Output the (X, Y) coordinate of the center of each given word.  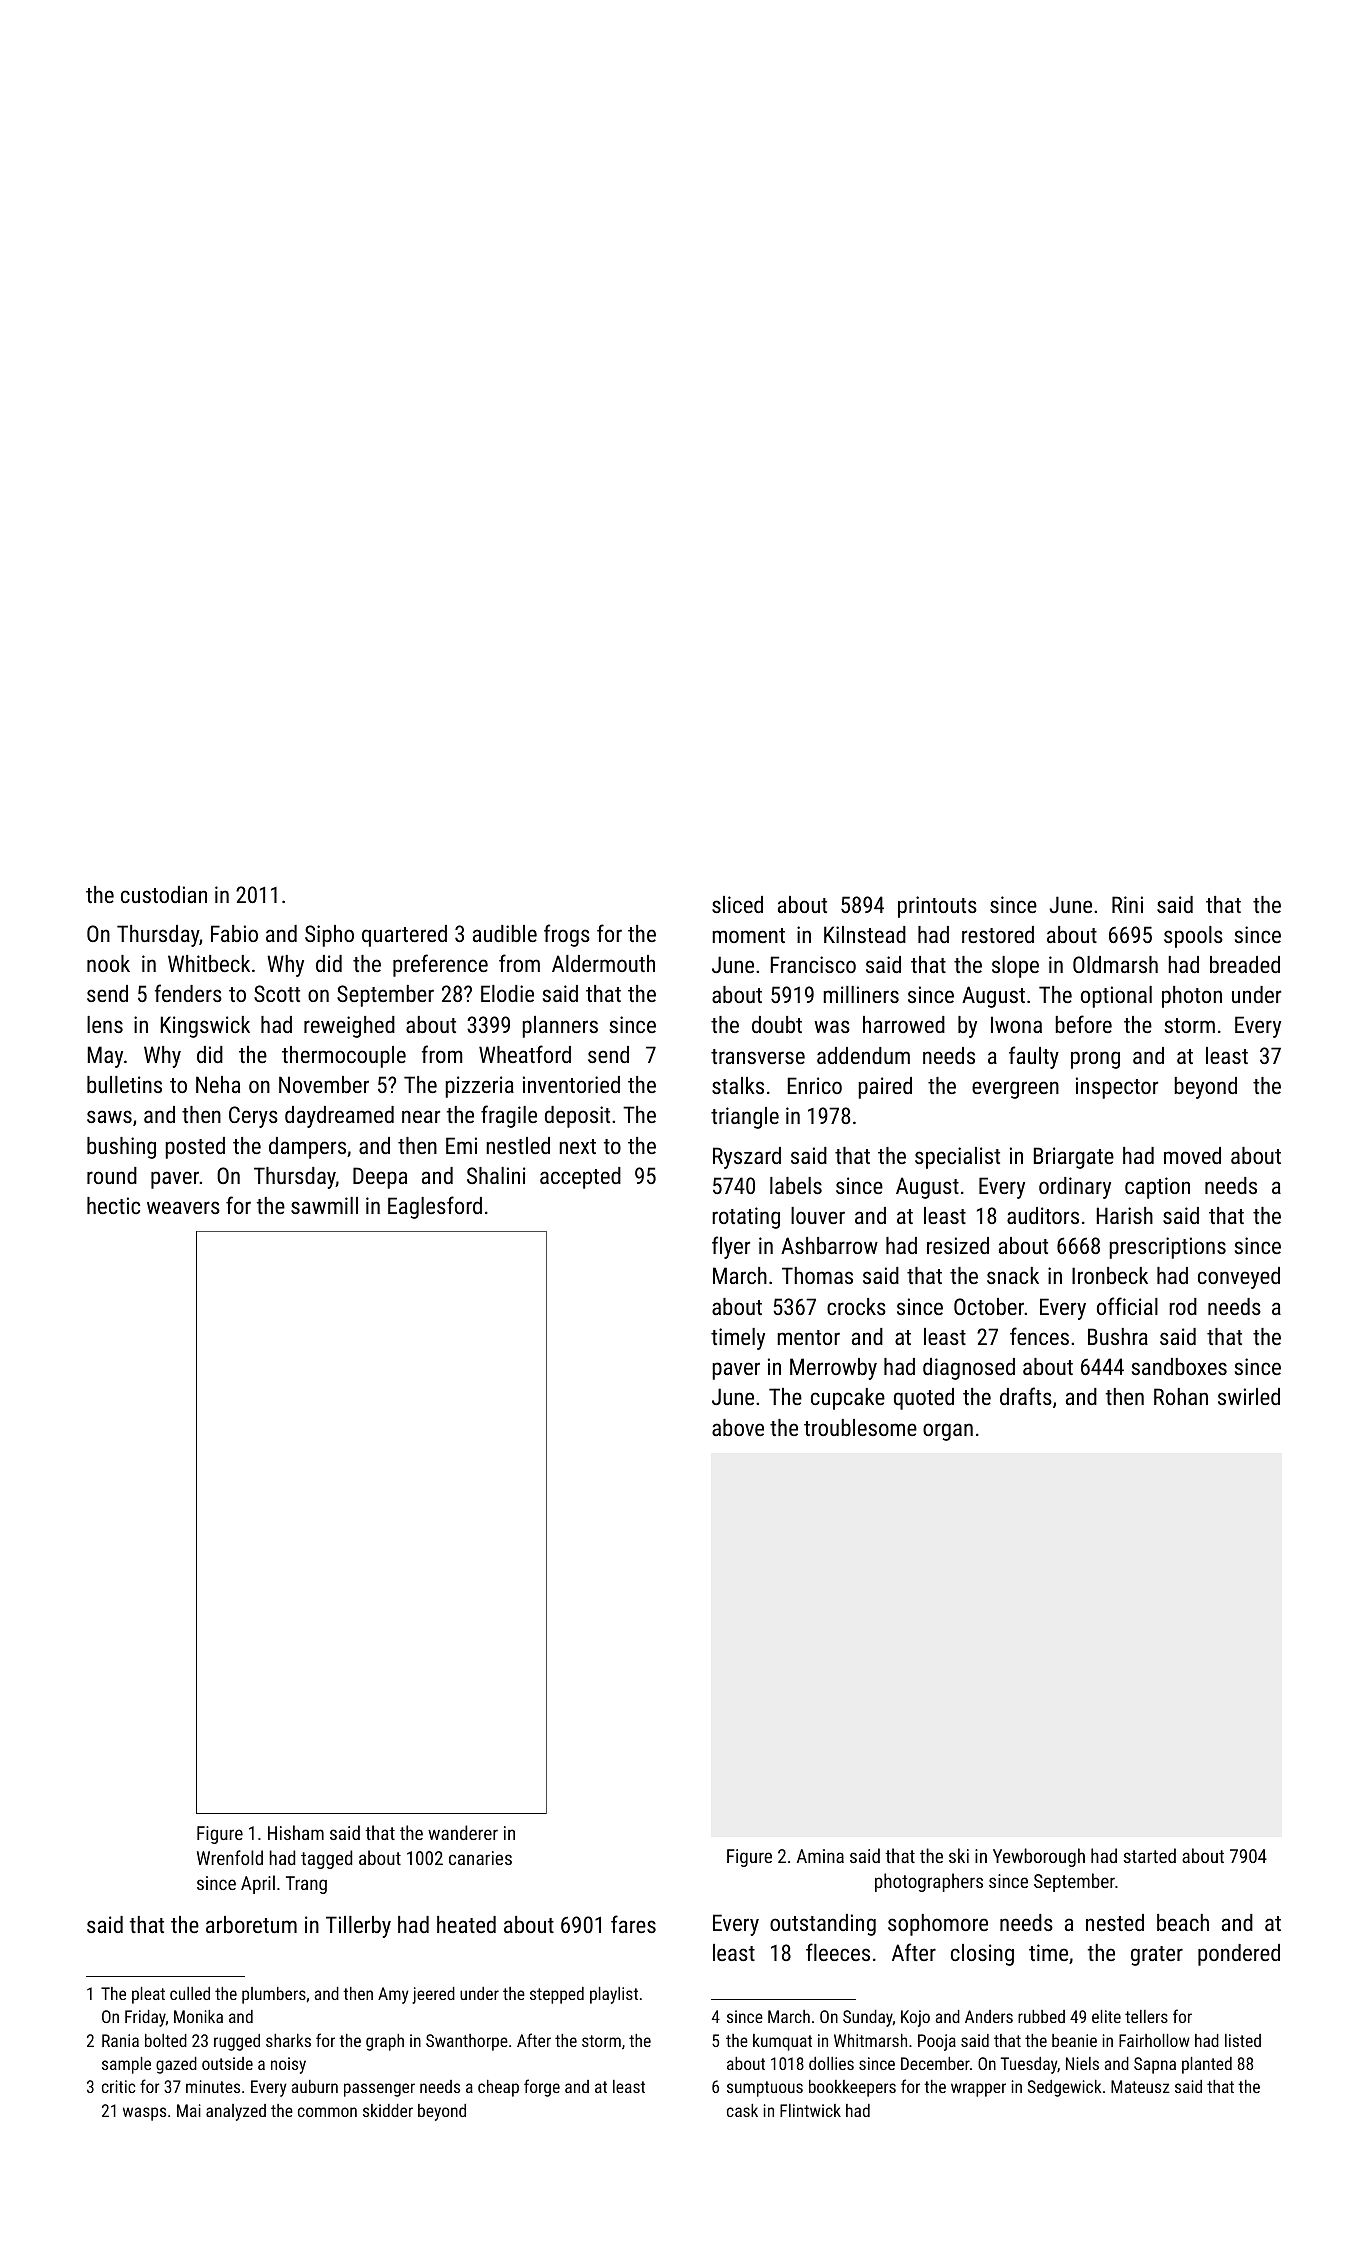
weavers (183, 1207)
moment (748, 935)
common (327, 2112)
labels (796, 1185)
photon (1192, 997)
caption (1157, 1188)
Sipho (329, 936)
